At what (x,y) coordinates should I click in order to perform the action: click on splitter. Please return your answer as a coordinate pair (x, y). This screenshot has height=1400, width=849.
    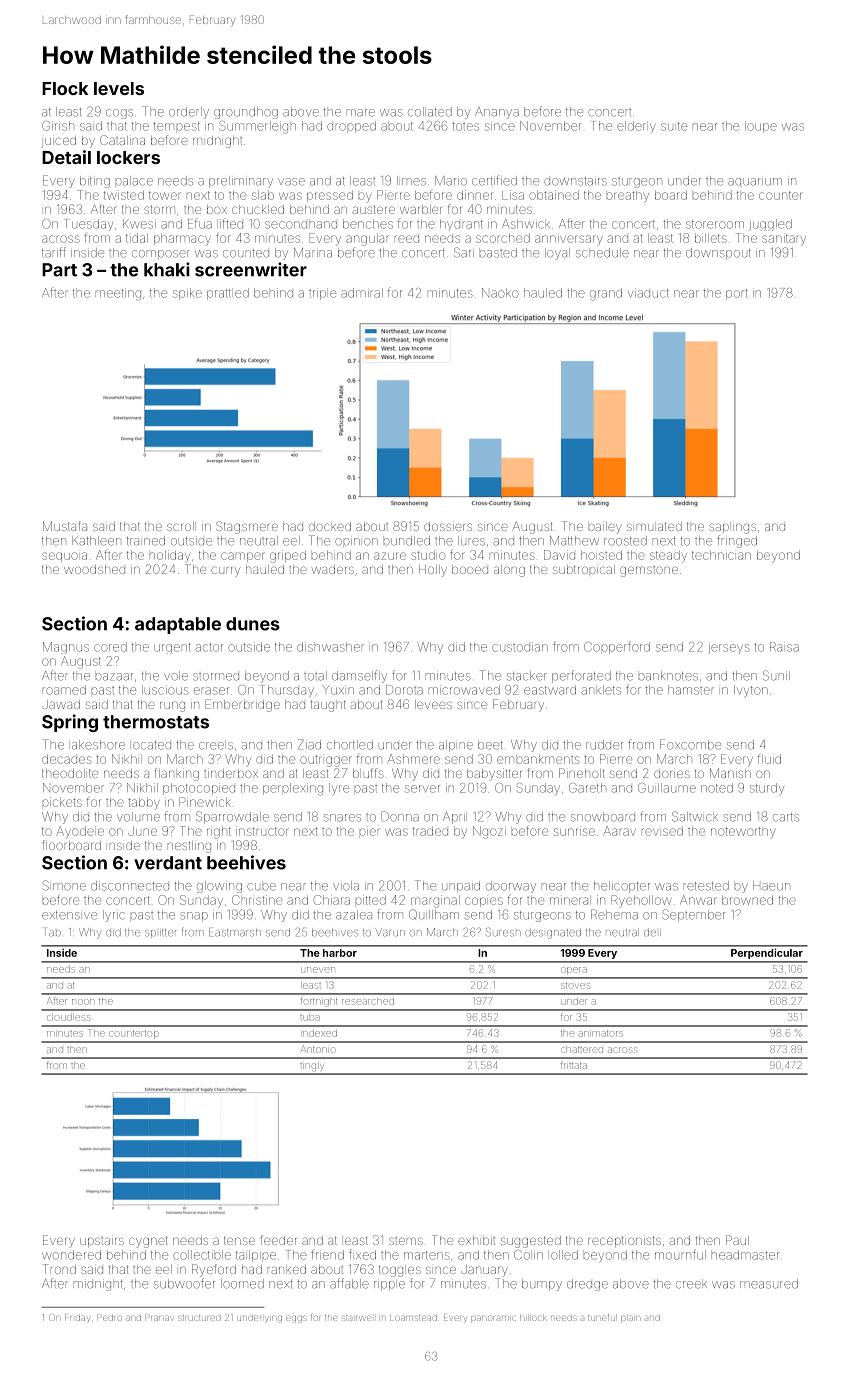
    Looking at the image, I should click on (160, 933).
